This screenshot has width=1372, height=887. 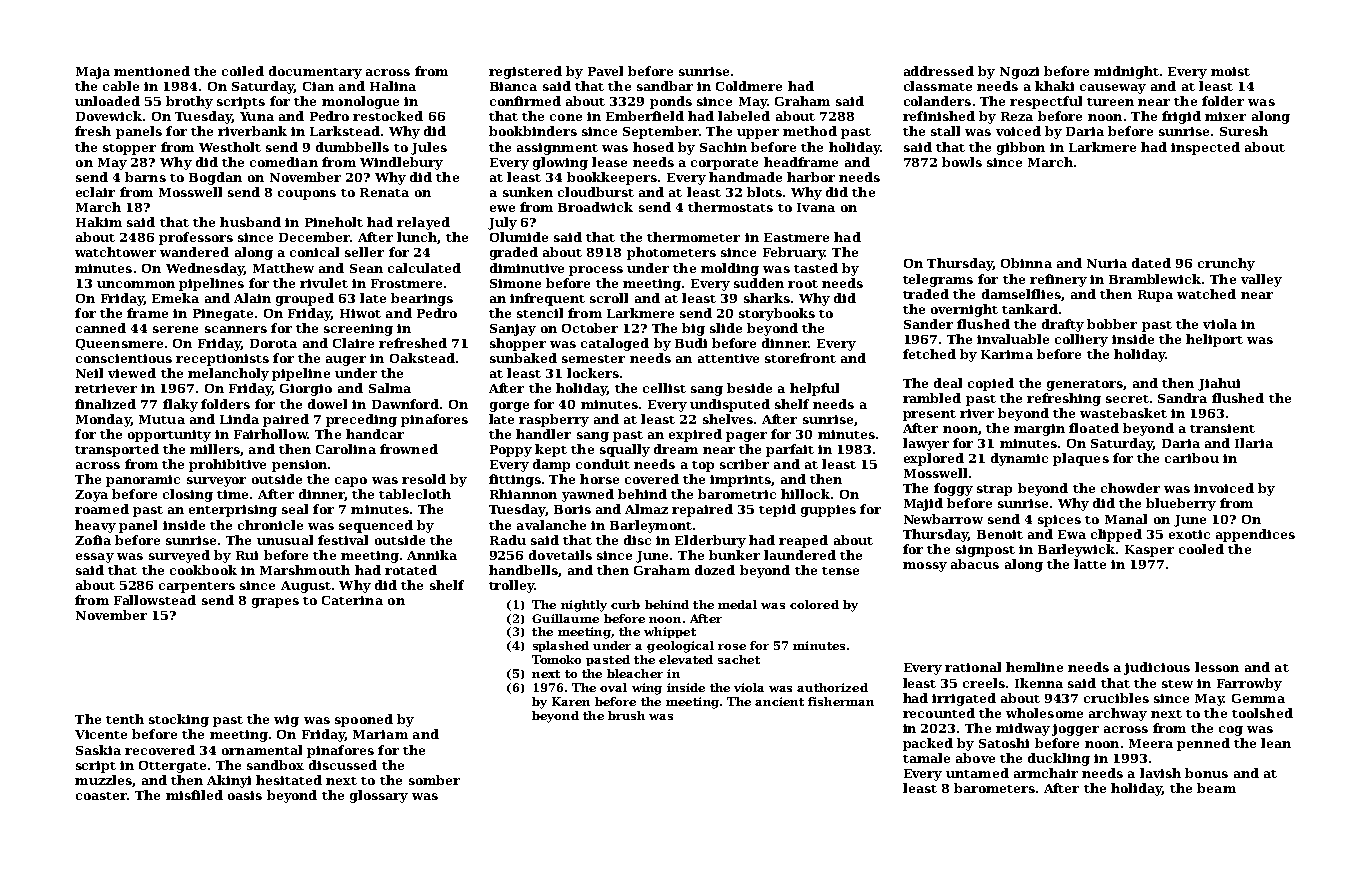 What do you see at coordinates (605, 71) in the screenshot?
I see `Pavel` at bounding box center [605, 71].
